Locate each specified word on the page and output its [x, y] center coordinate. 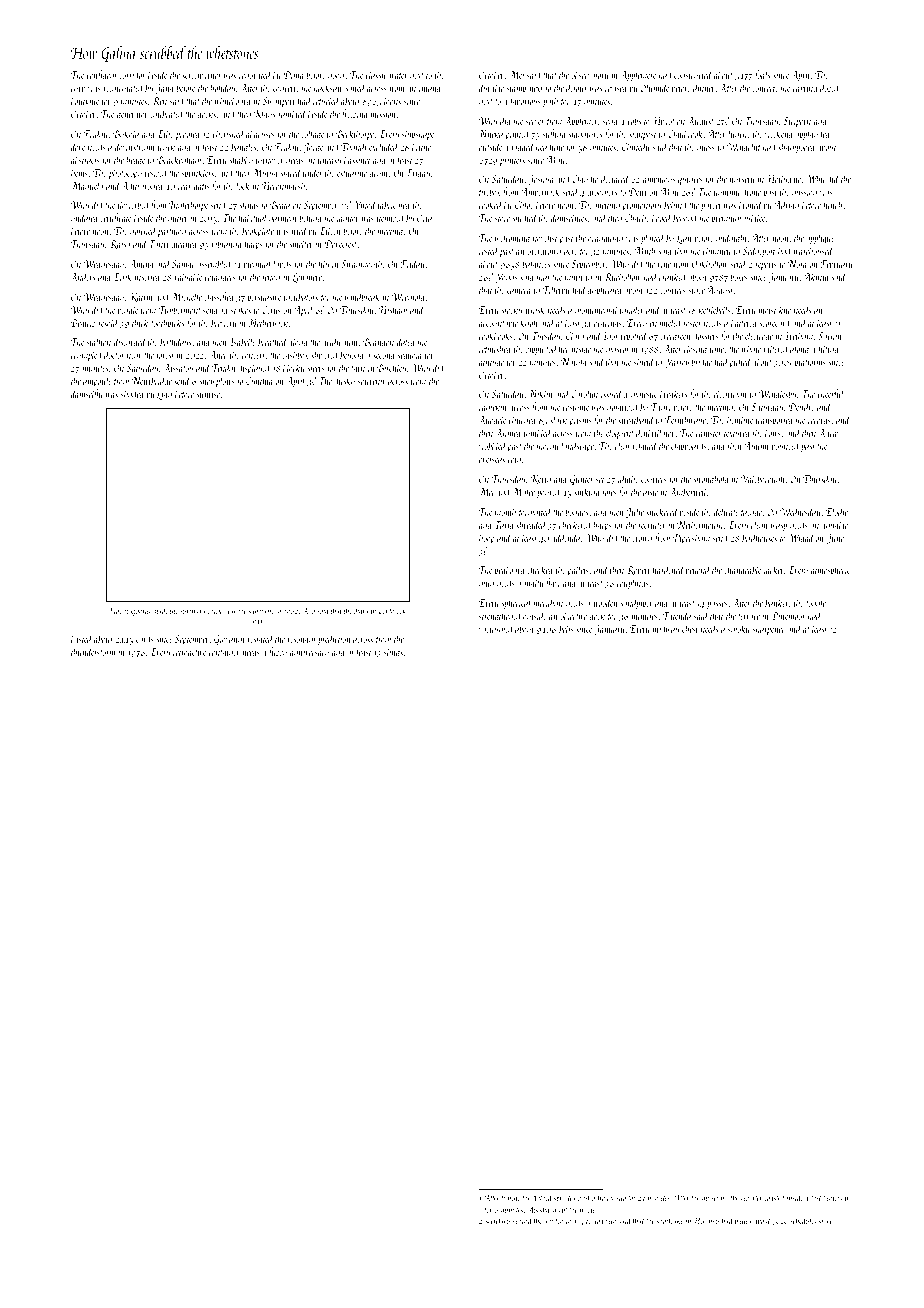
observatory [589, 75]
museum [714, 1198]
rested [489, 250]
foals [762, 75]
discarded [130, 341]
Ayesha [538, 1210]
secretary [498, 1222]
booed [662, 217]
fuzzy [277, 652]
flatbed [542, 1198]
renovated [255, 74]
